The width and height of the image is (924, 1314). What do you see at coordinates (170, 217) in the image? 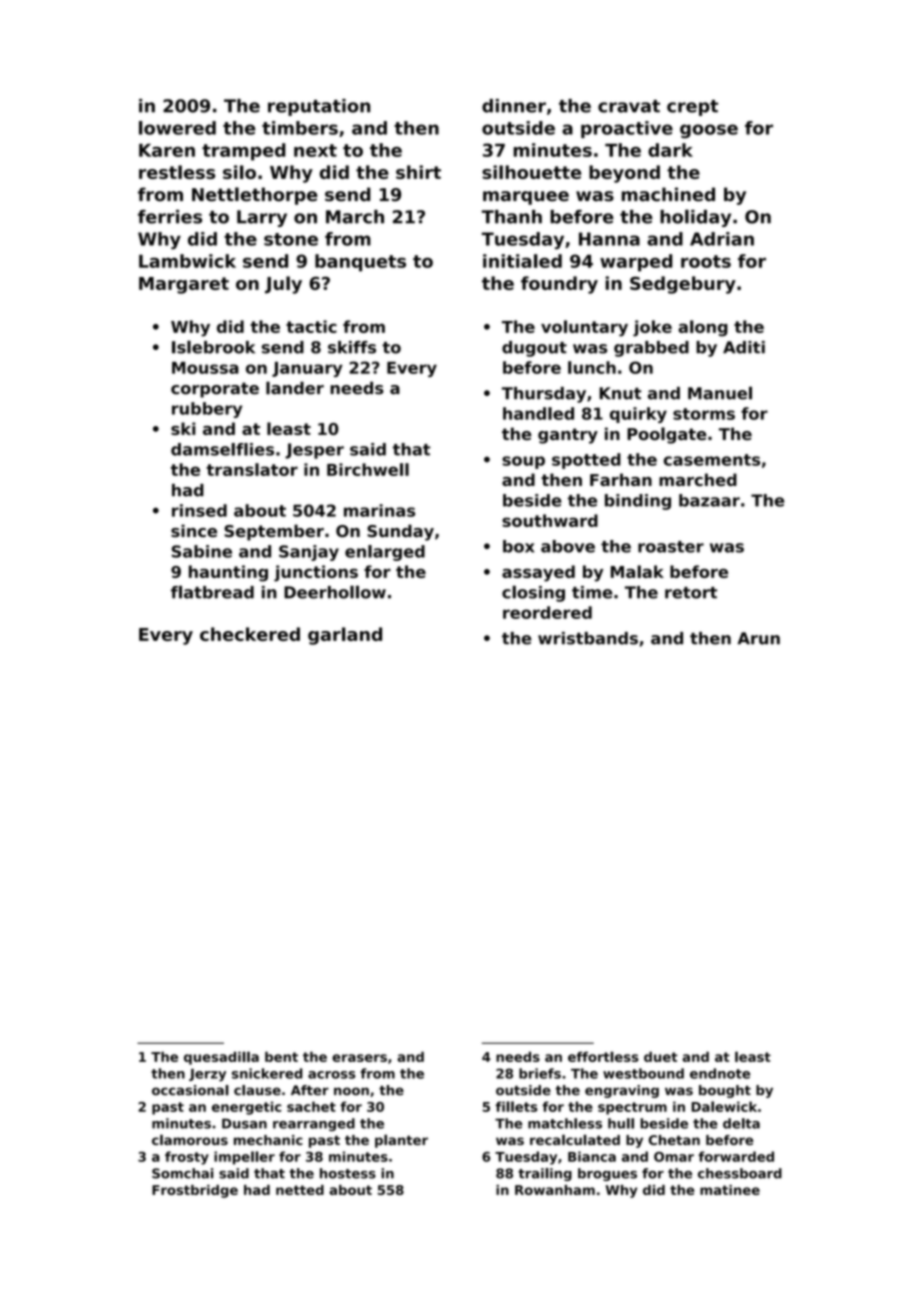
I see `ferries` at bounding box center [170, 217].
